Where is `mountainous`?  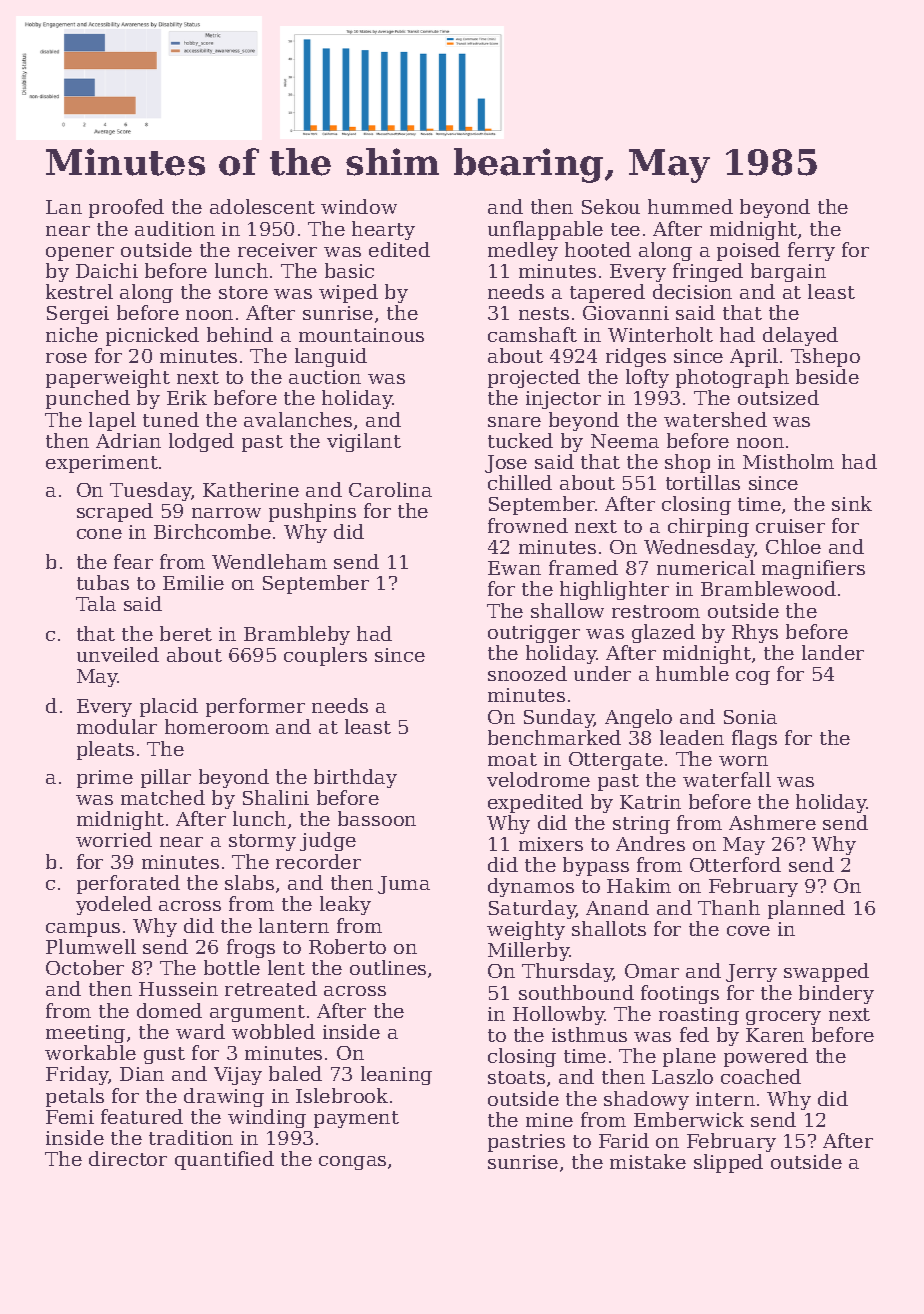
mountainous is located at coordinates (361, 335).
